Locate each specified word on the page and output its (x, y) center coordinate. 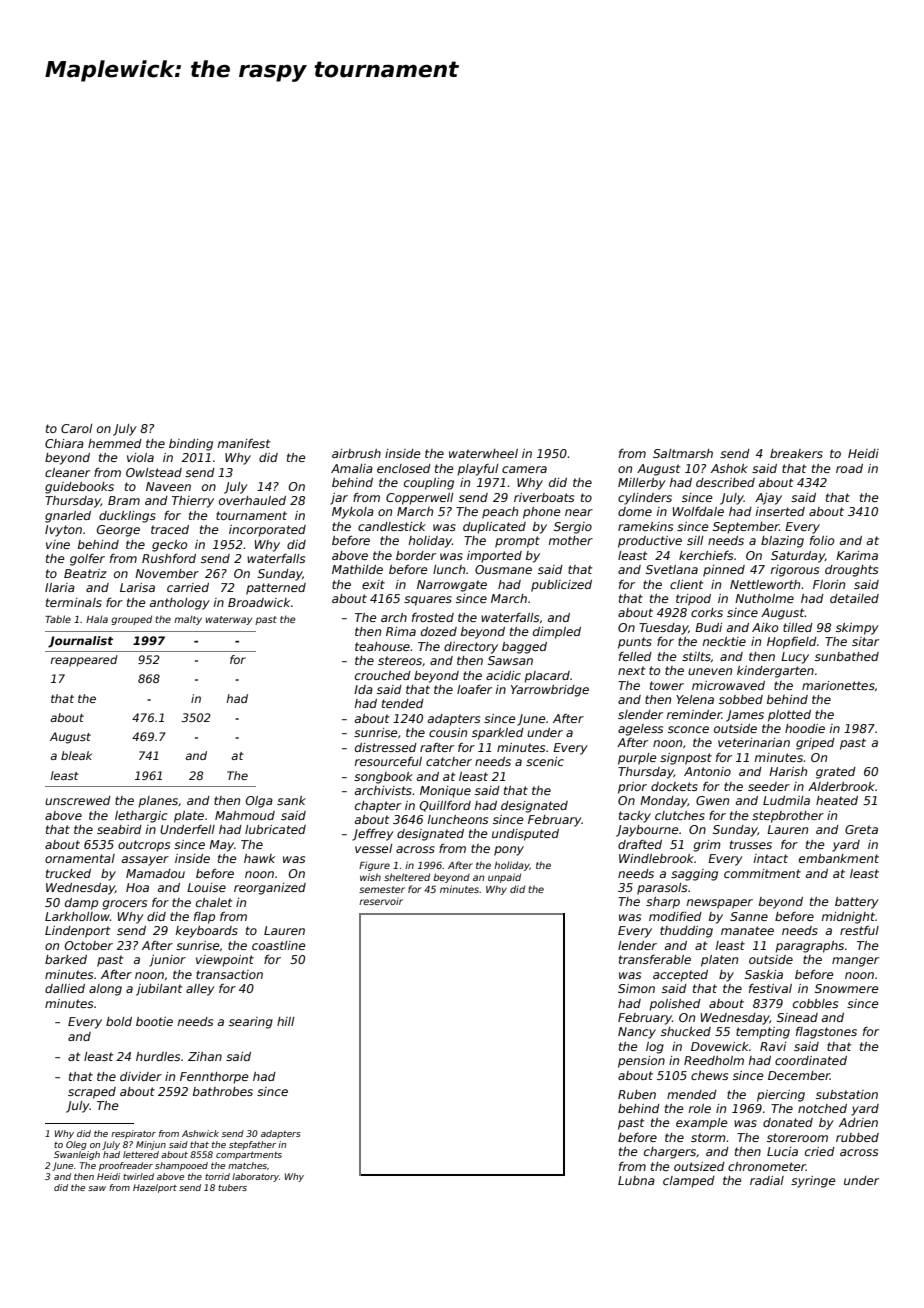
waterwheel (483, 453)
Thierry (193, 502)
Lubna (636, 1180)
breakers (796, 453)
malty (188, 620)
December (799, 1075)
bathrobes (223, 1091)
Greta (861, 829)
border (416, 555)
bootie (154, 1021)
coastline (279, 945)
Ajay (768, 499)
